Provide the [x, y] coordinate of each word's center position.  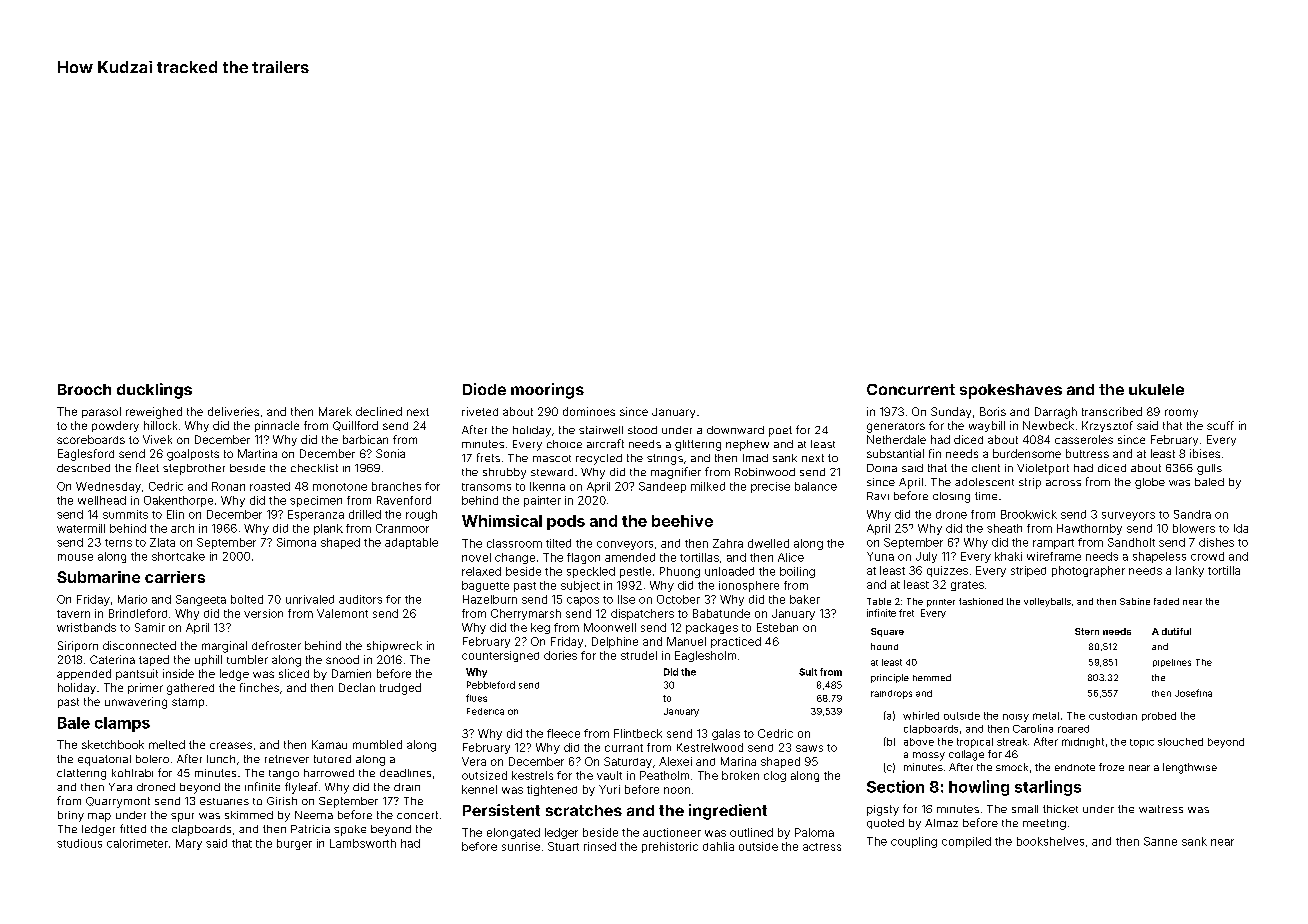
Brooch [84, 389]
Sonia [390, 453]
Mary [189, 844]
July [926, 557]
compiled [966, 842]
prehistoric [670, 847]
